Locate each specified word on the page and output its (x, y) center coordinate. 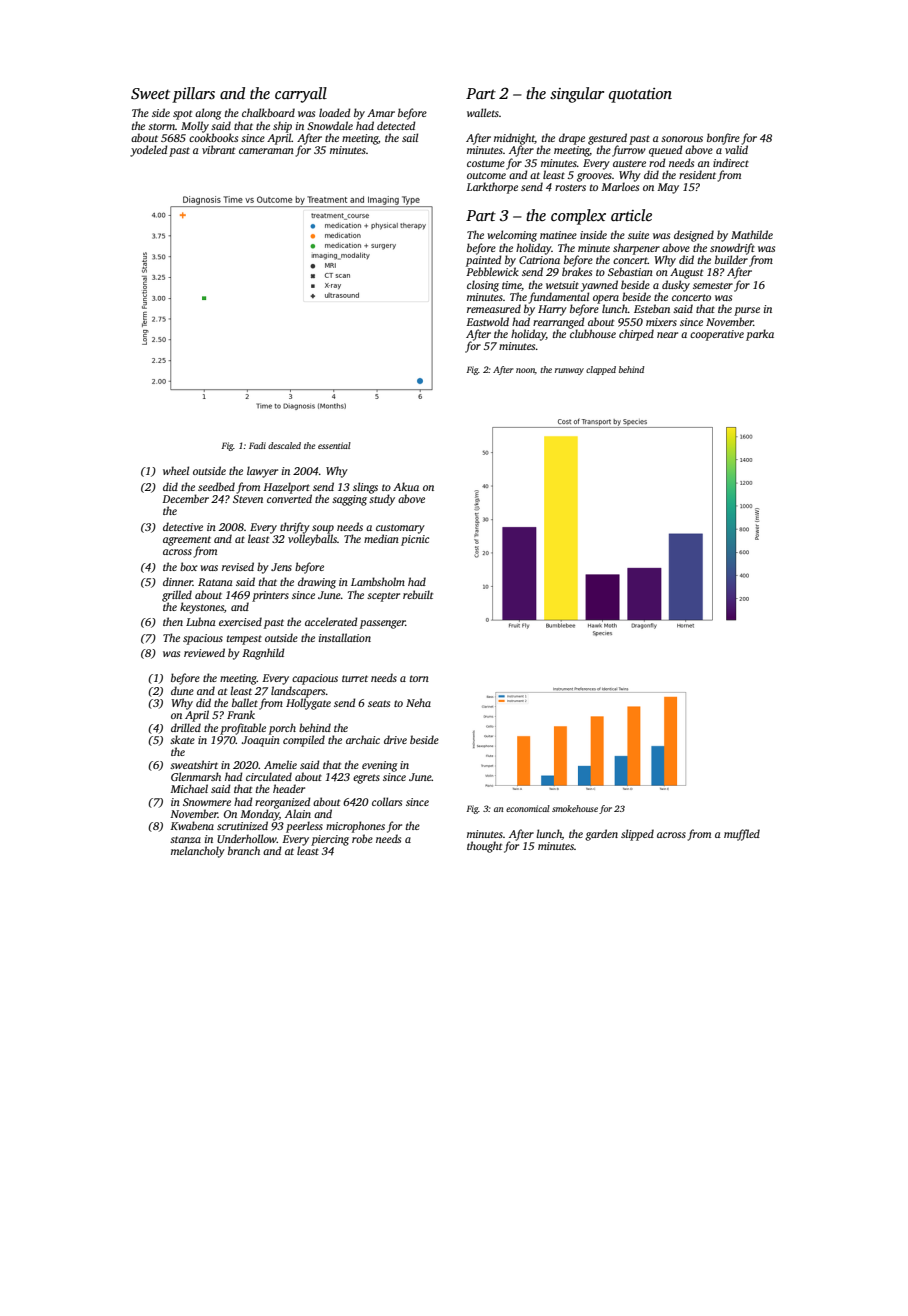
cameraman (266, 151)
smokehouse (575, 808)
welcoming (512, 236)
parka (760, 335)
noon (525, 370)
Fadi (257, 445)
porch (282, 729)
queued (666, 151)
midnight (514, 139)
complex (578, 217)
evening (379, 766)
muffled (742, 835)
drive (395, 739)
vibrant (218, 149)
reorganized (283, 803)
